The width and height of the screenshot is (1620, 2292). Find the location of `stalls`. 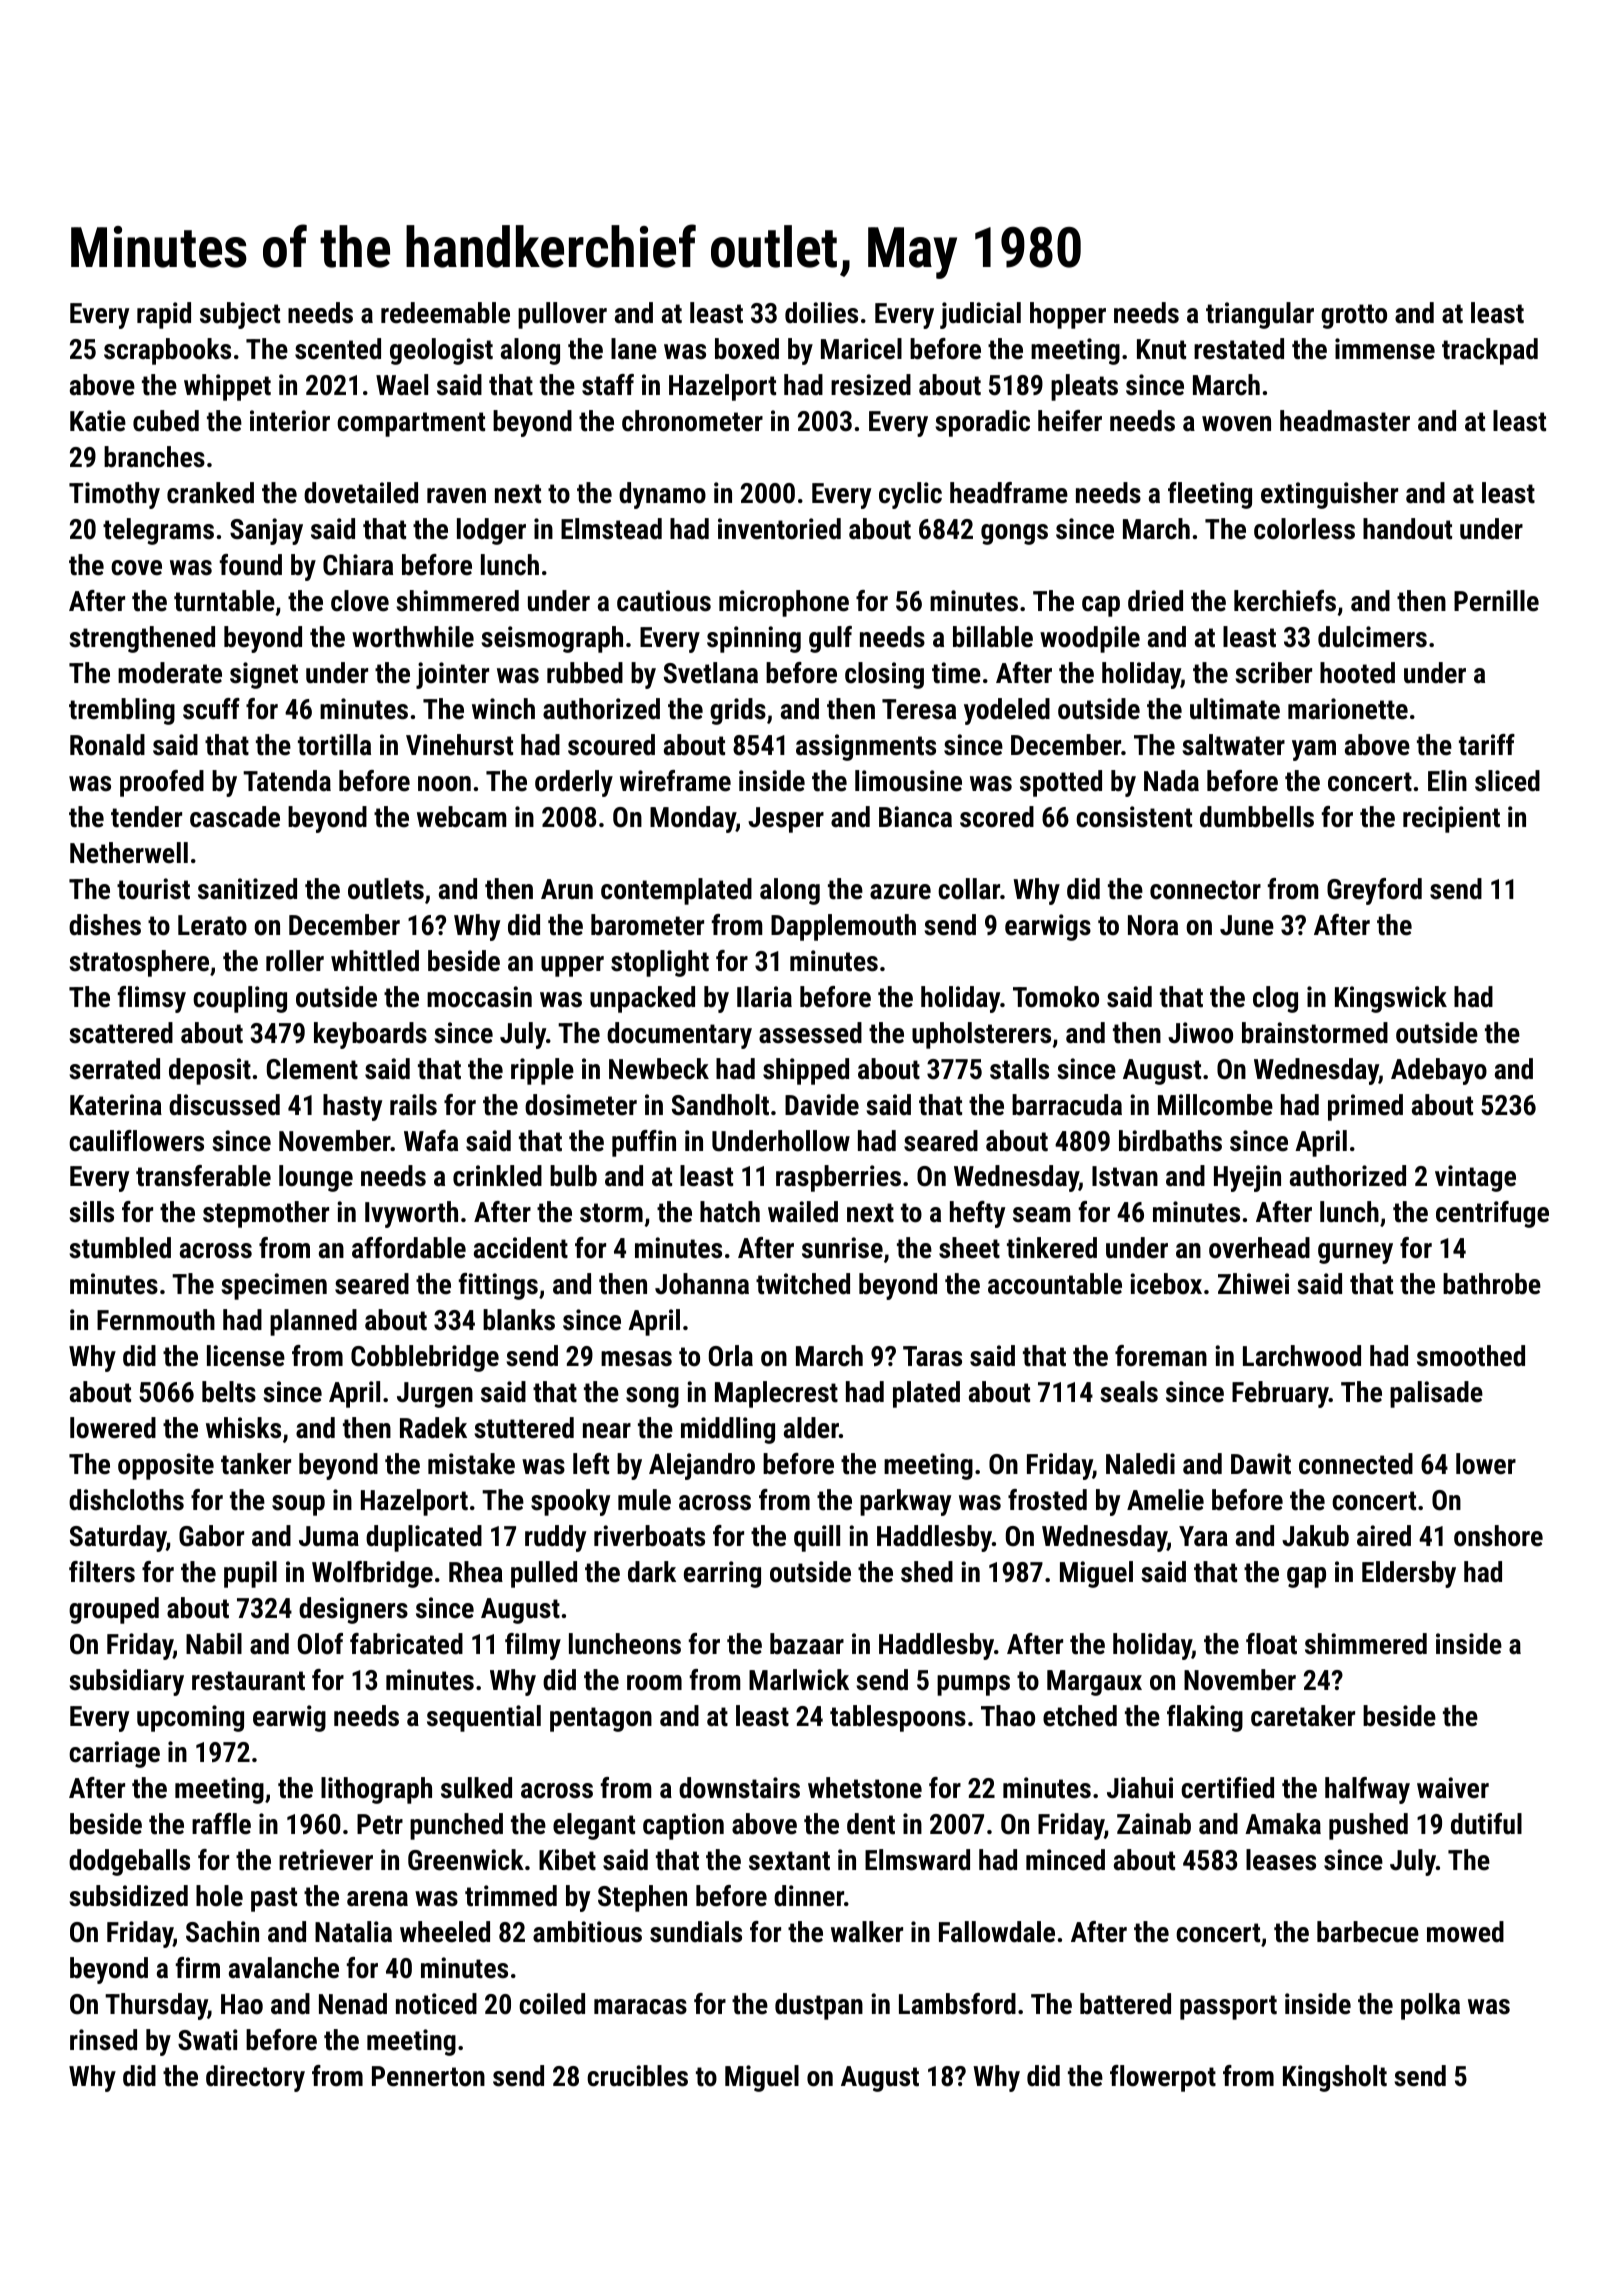

stalls is located at coordinates (1019, 1069).
